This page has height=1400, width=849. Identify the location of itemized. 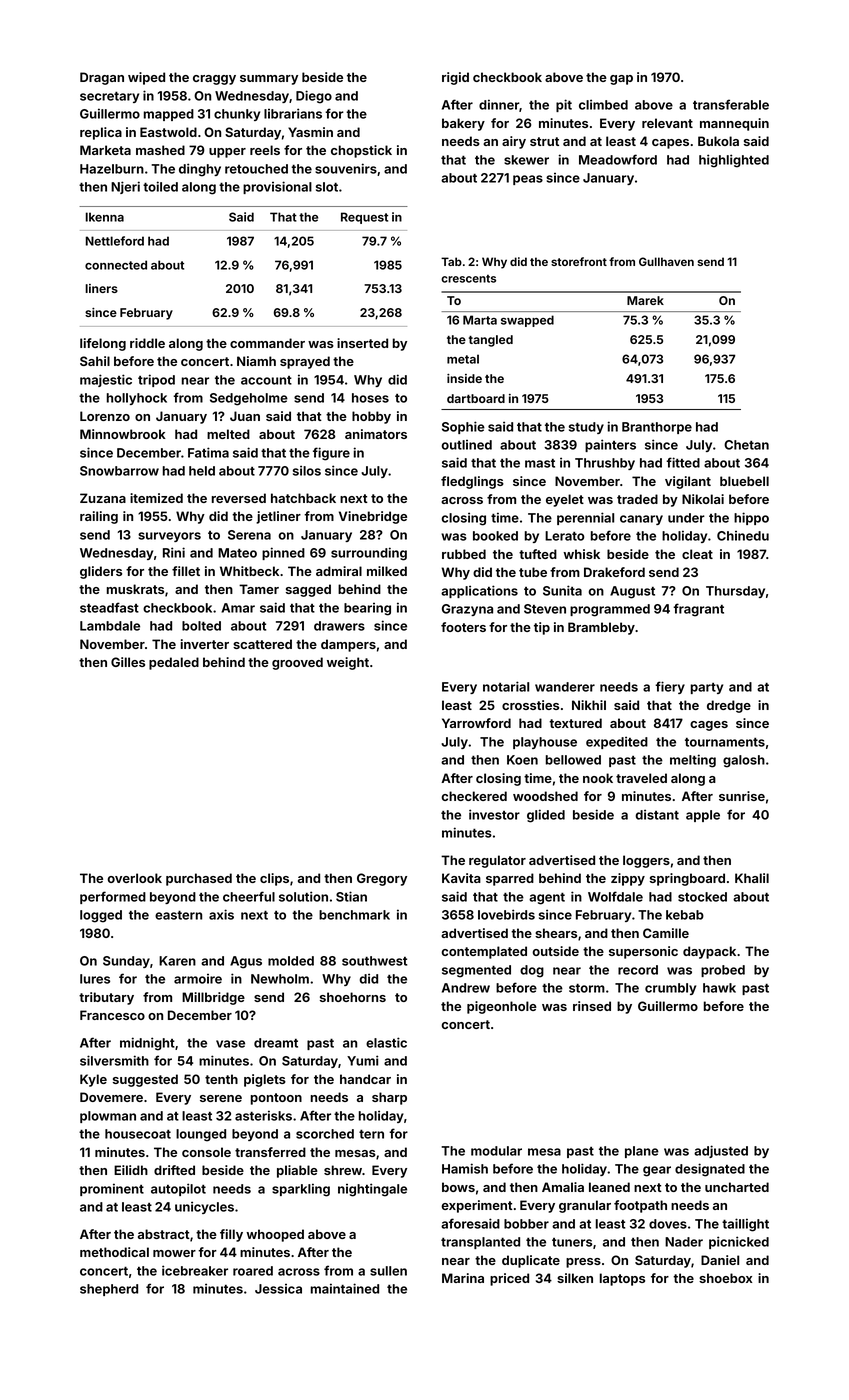
(156, 498).
